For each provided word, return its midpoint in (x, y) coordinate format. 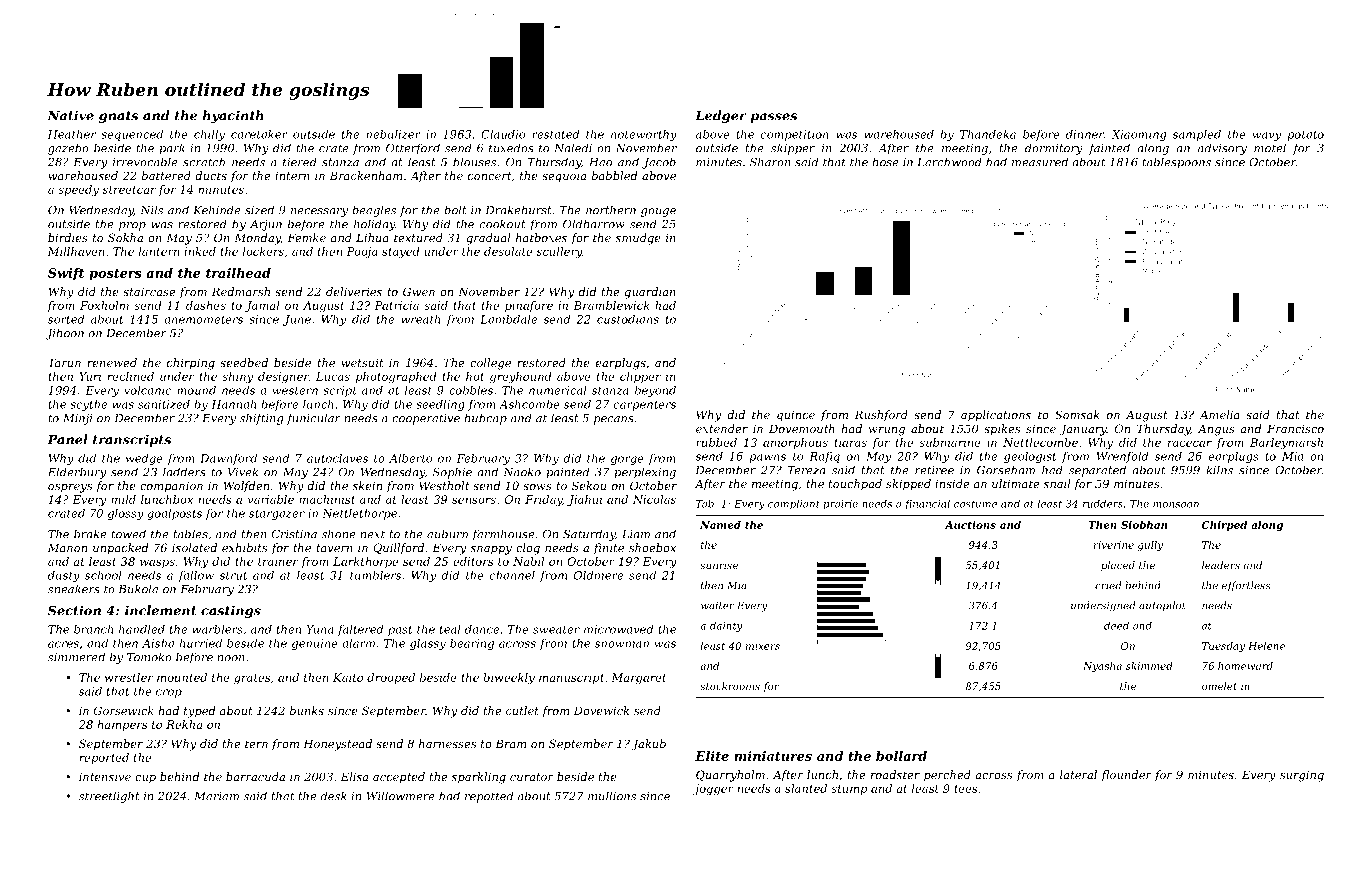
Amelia (1219, 414)
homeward (1245, 666)
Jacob (659, 163)
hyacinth (233, 116)
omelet (1219, 686)
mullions (612, 796)
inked (200, 251)
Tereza (806, 470)
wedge (144, 459)
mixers (763, 646)
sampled (1197, 135)
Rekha (184, 724)
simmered (76, 657)
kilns (1219, 470)
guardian (650, 293)
